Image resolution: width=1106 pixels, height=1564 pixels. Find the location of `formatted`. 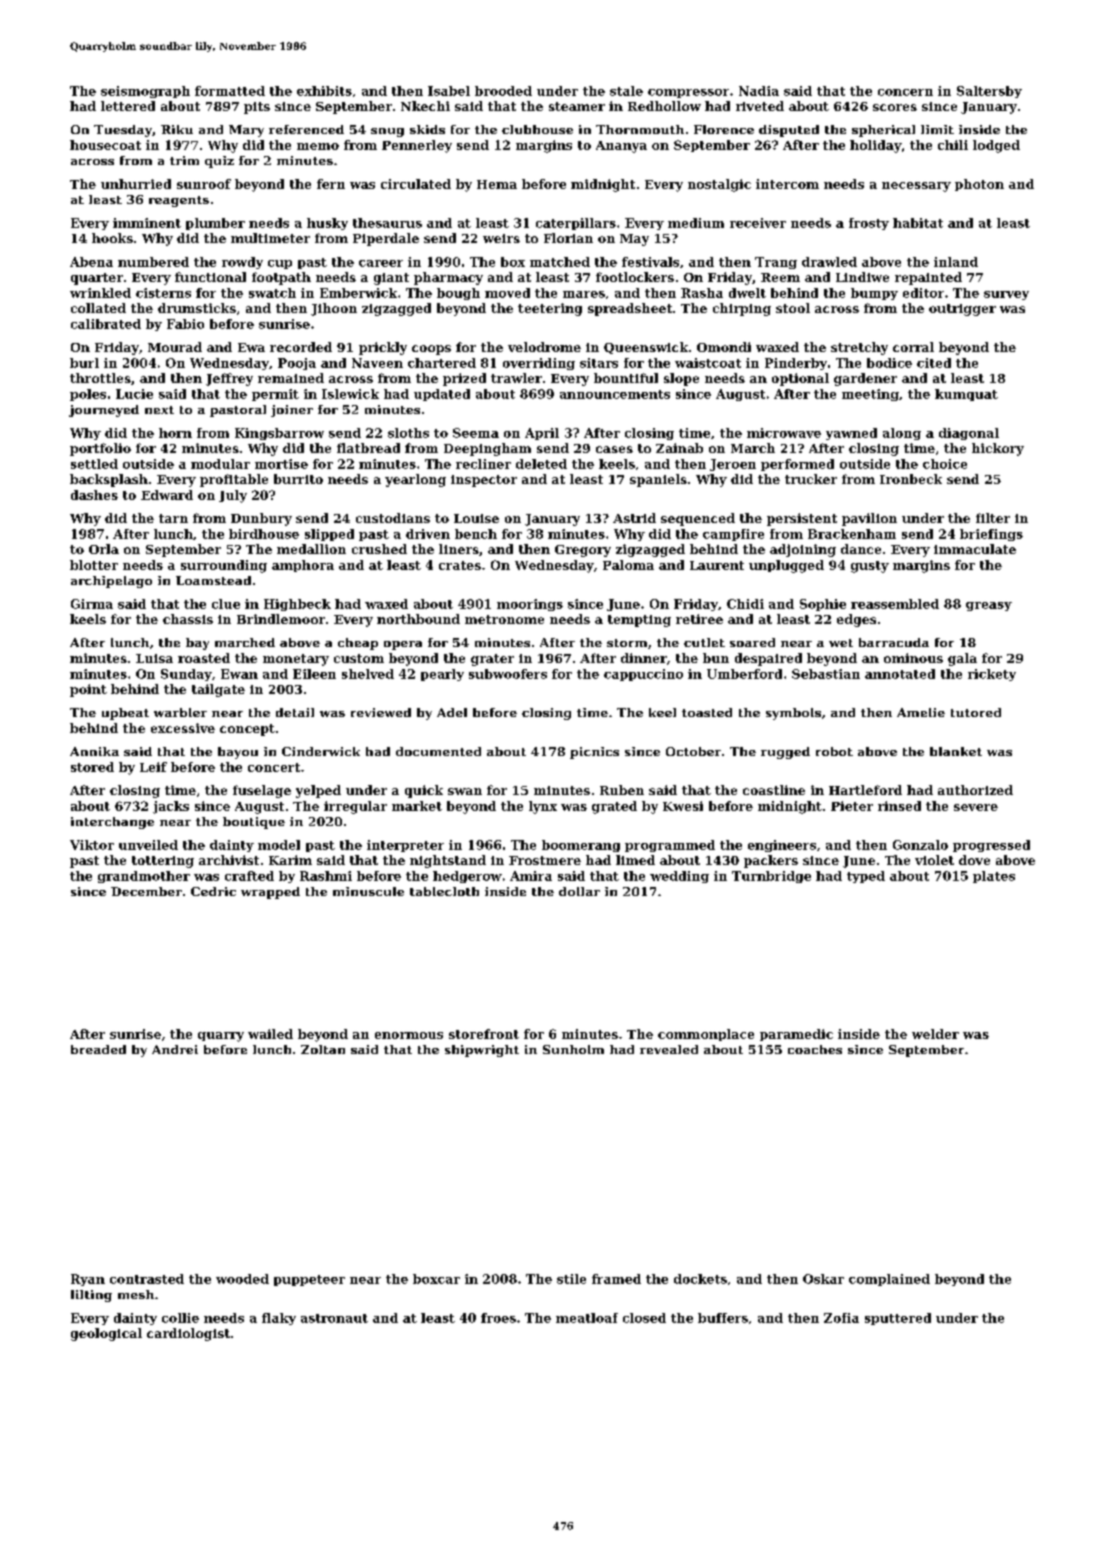

formatted is located at coordinates (230, 91).
